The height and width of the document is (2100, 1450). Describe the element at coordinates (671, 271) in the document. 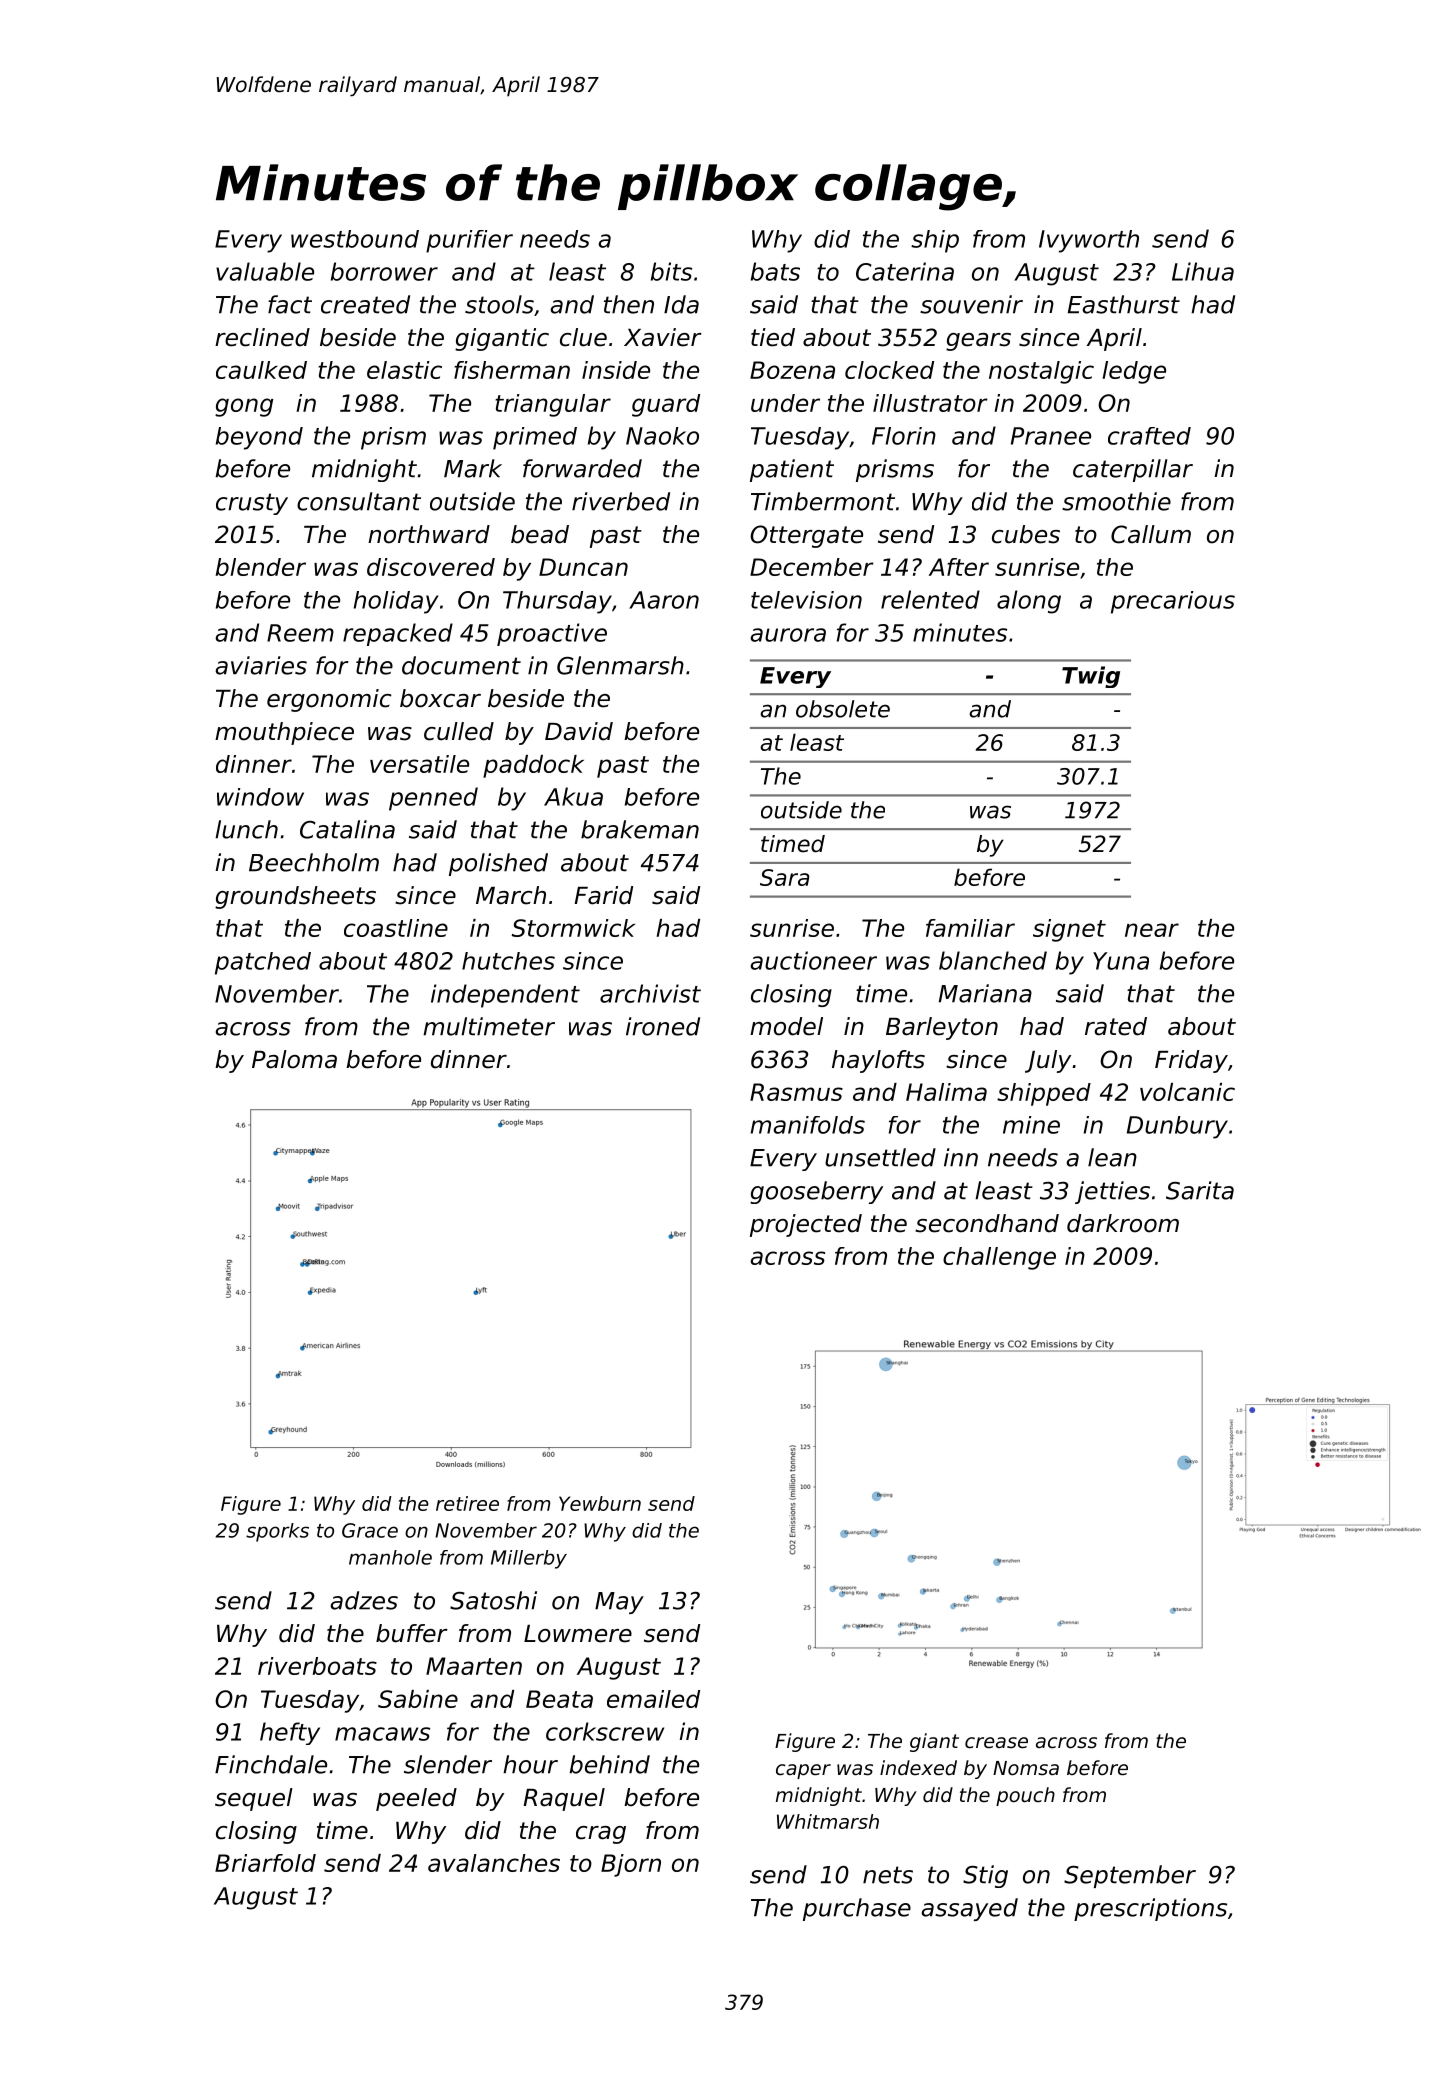

I see `bits` at that location.
